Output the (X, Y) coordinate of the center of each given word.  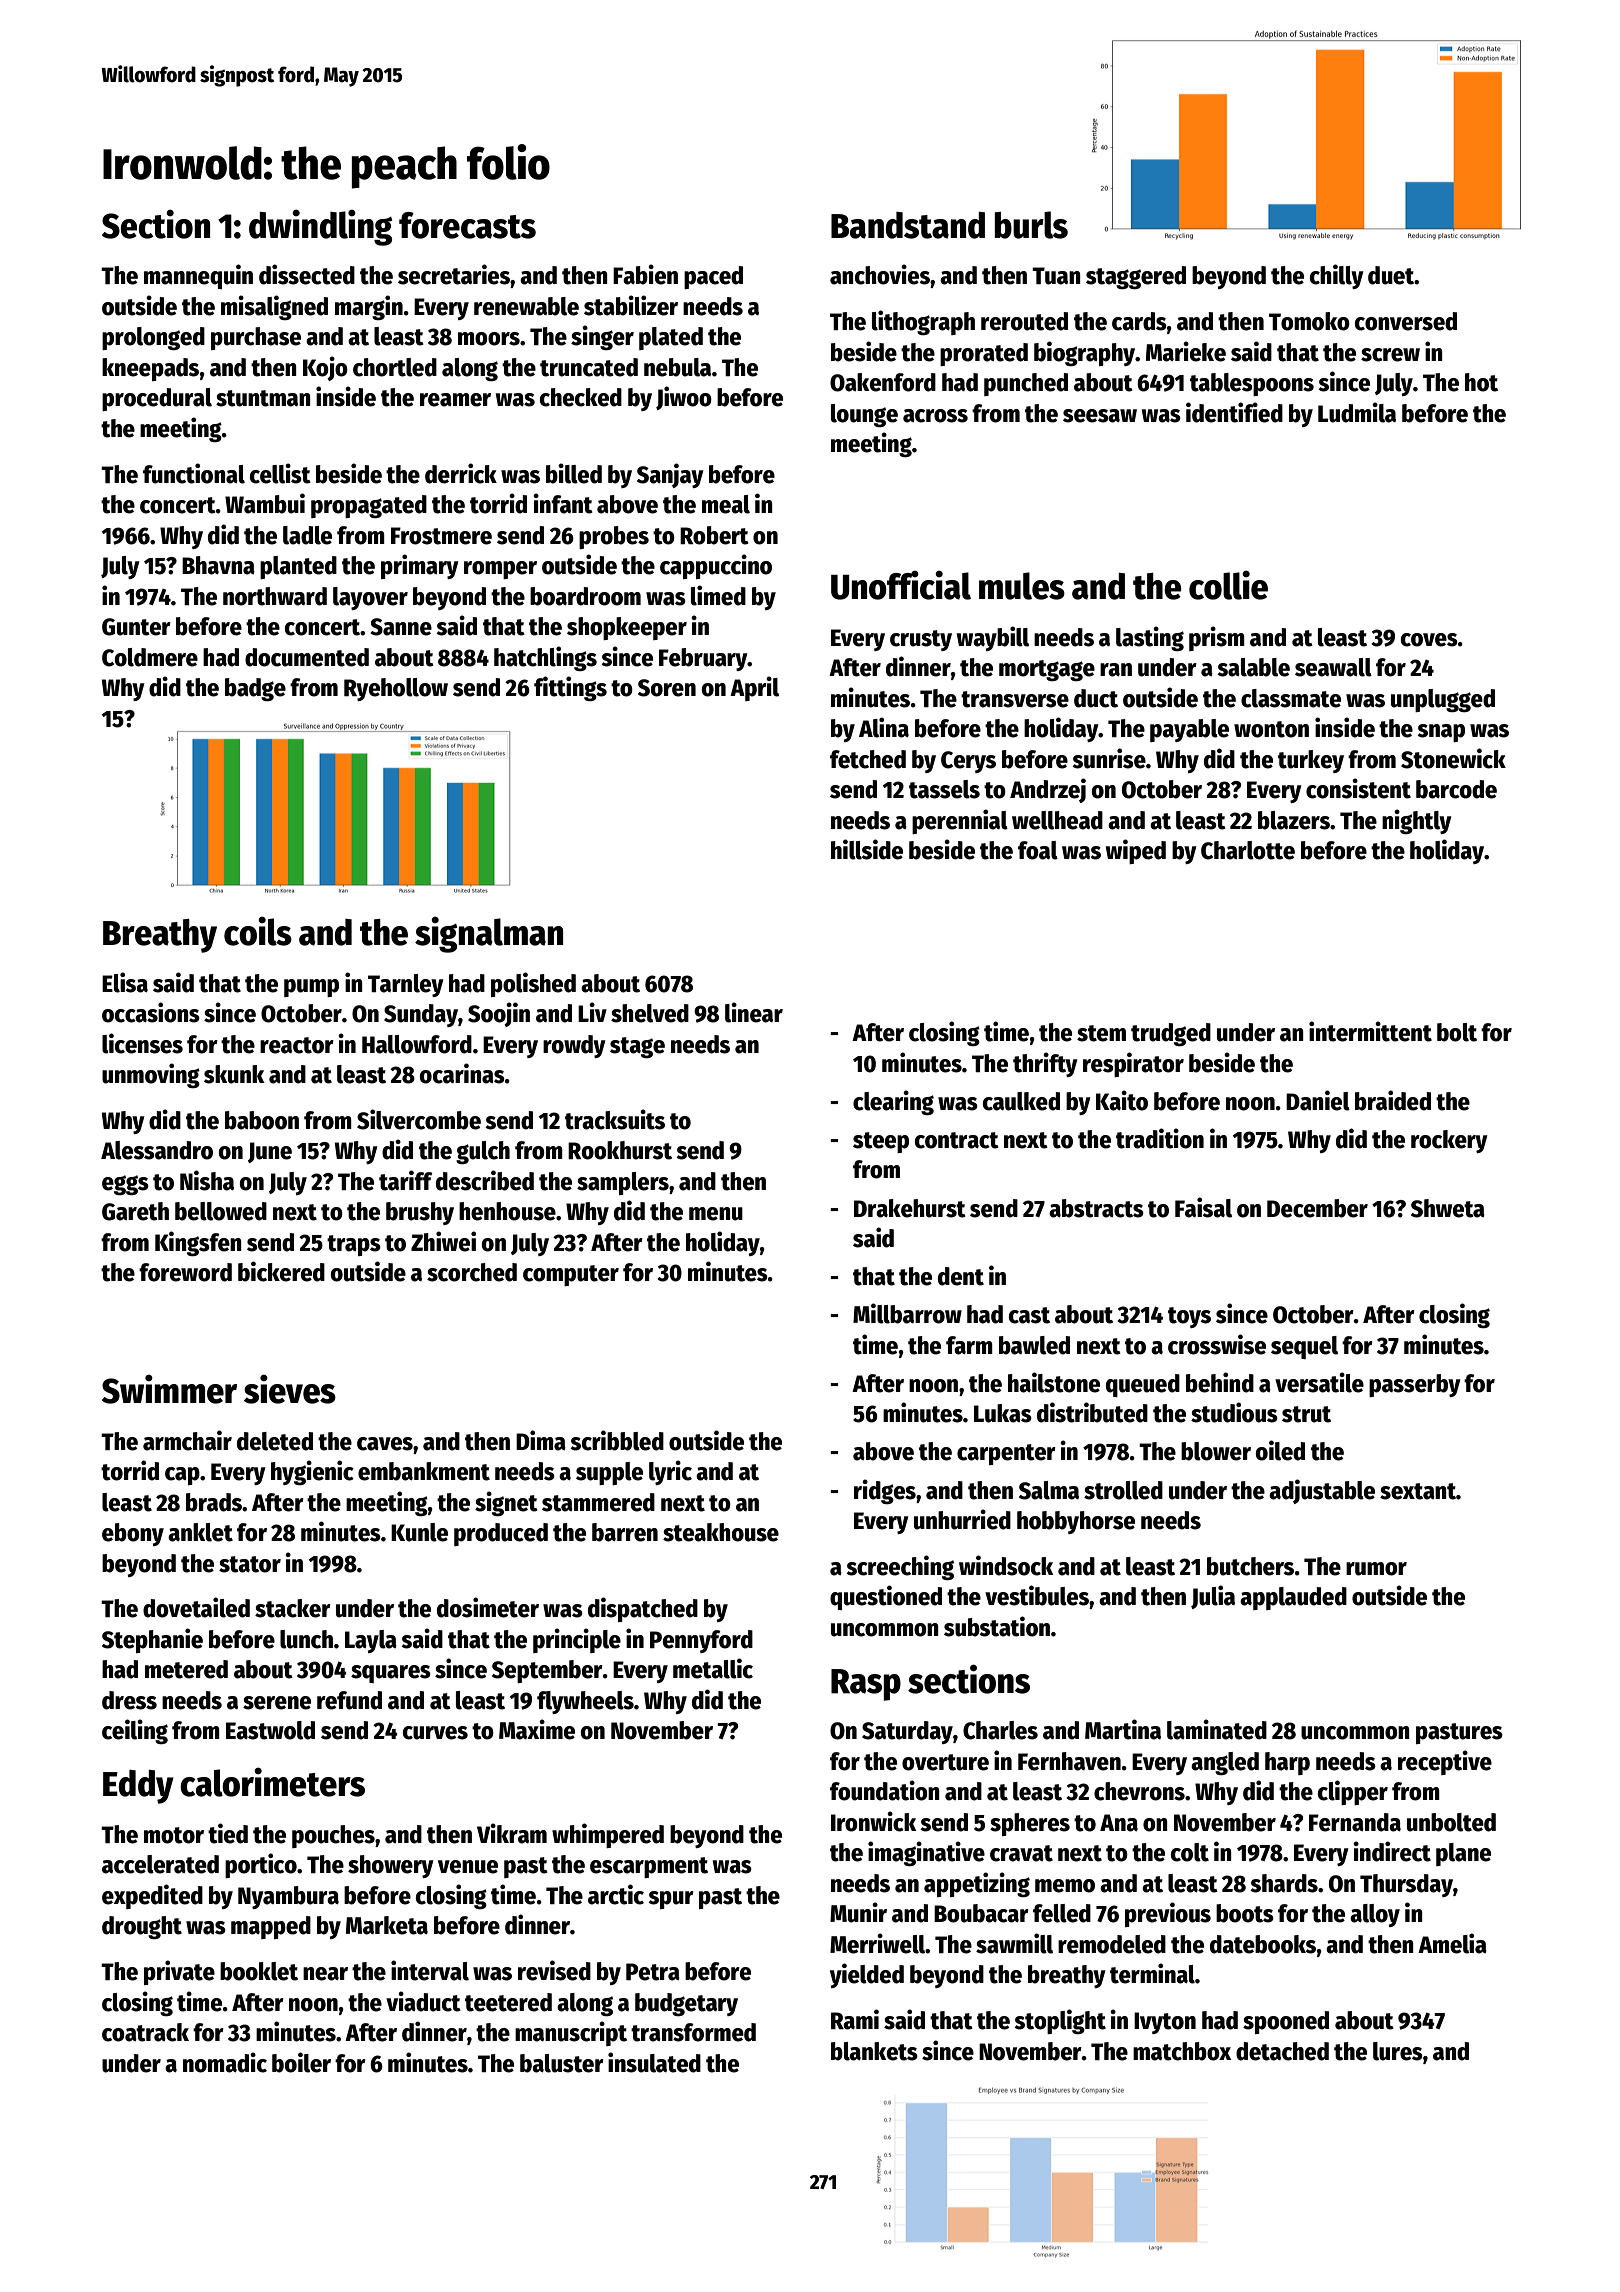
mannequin (198, 276)
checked (581, 397)
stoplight (1060, 2021)
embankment (424, 1471)
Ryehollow (396, 689)
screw (1390, 355)
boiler (301, 2062)
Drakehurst (910, 1208)
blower (1216, 1451)
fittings (570, 688)
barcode (1456, 789)
